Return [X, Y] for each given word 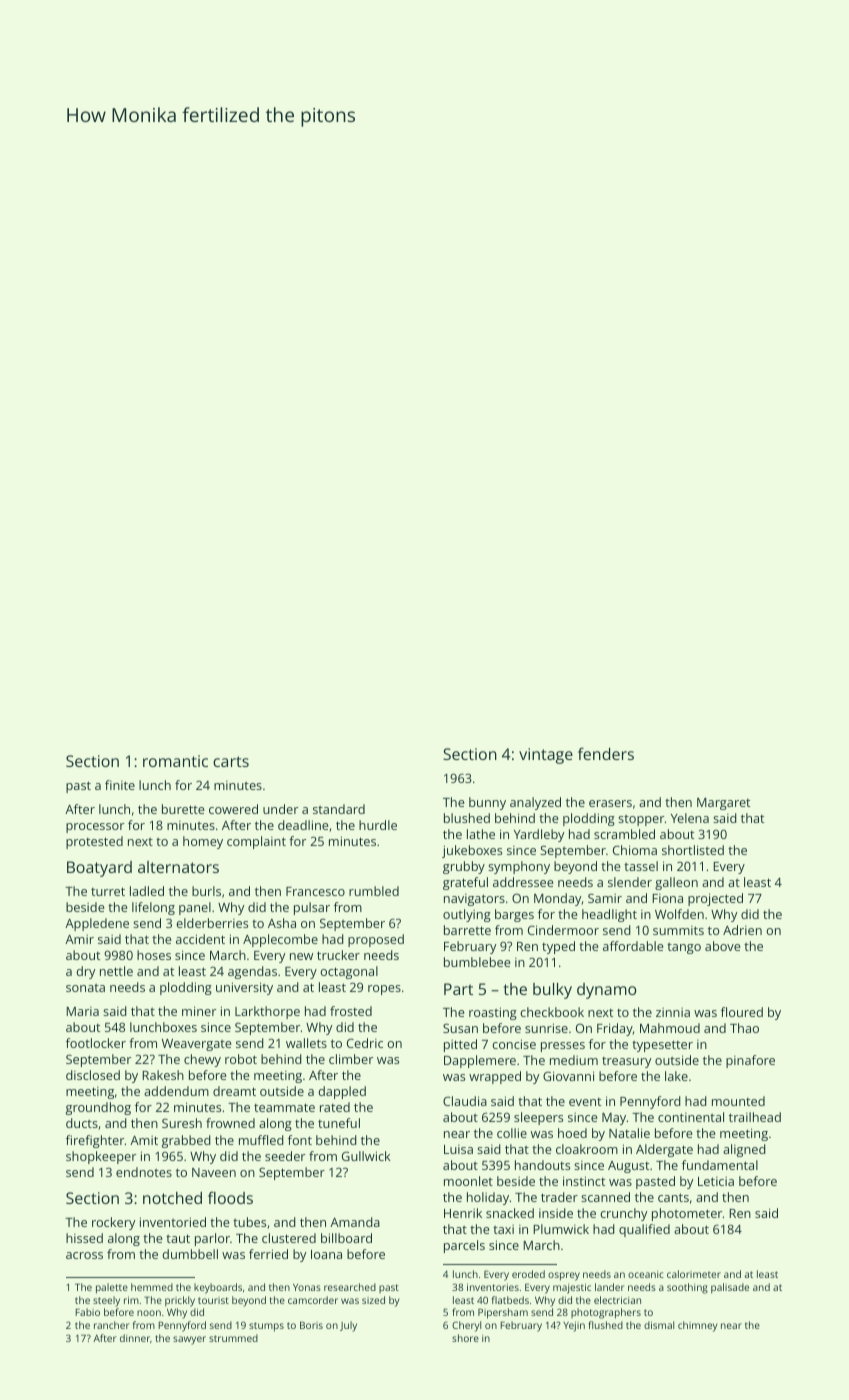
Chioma [635, 850]
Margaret [723, 804]
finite [120, 785]
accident [200, 939]
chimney [697, 1326]
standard [339, 809]
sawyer [189, 1340]
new [301, 956]
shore [465, 1338]
